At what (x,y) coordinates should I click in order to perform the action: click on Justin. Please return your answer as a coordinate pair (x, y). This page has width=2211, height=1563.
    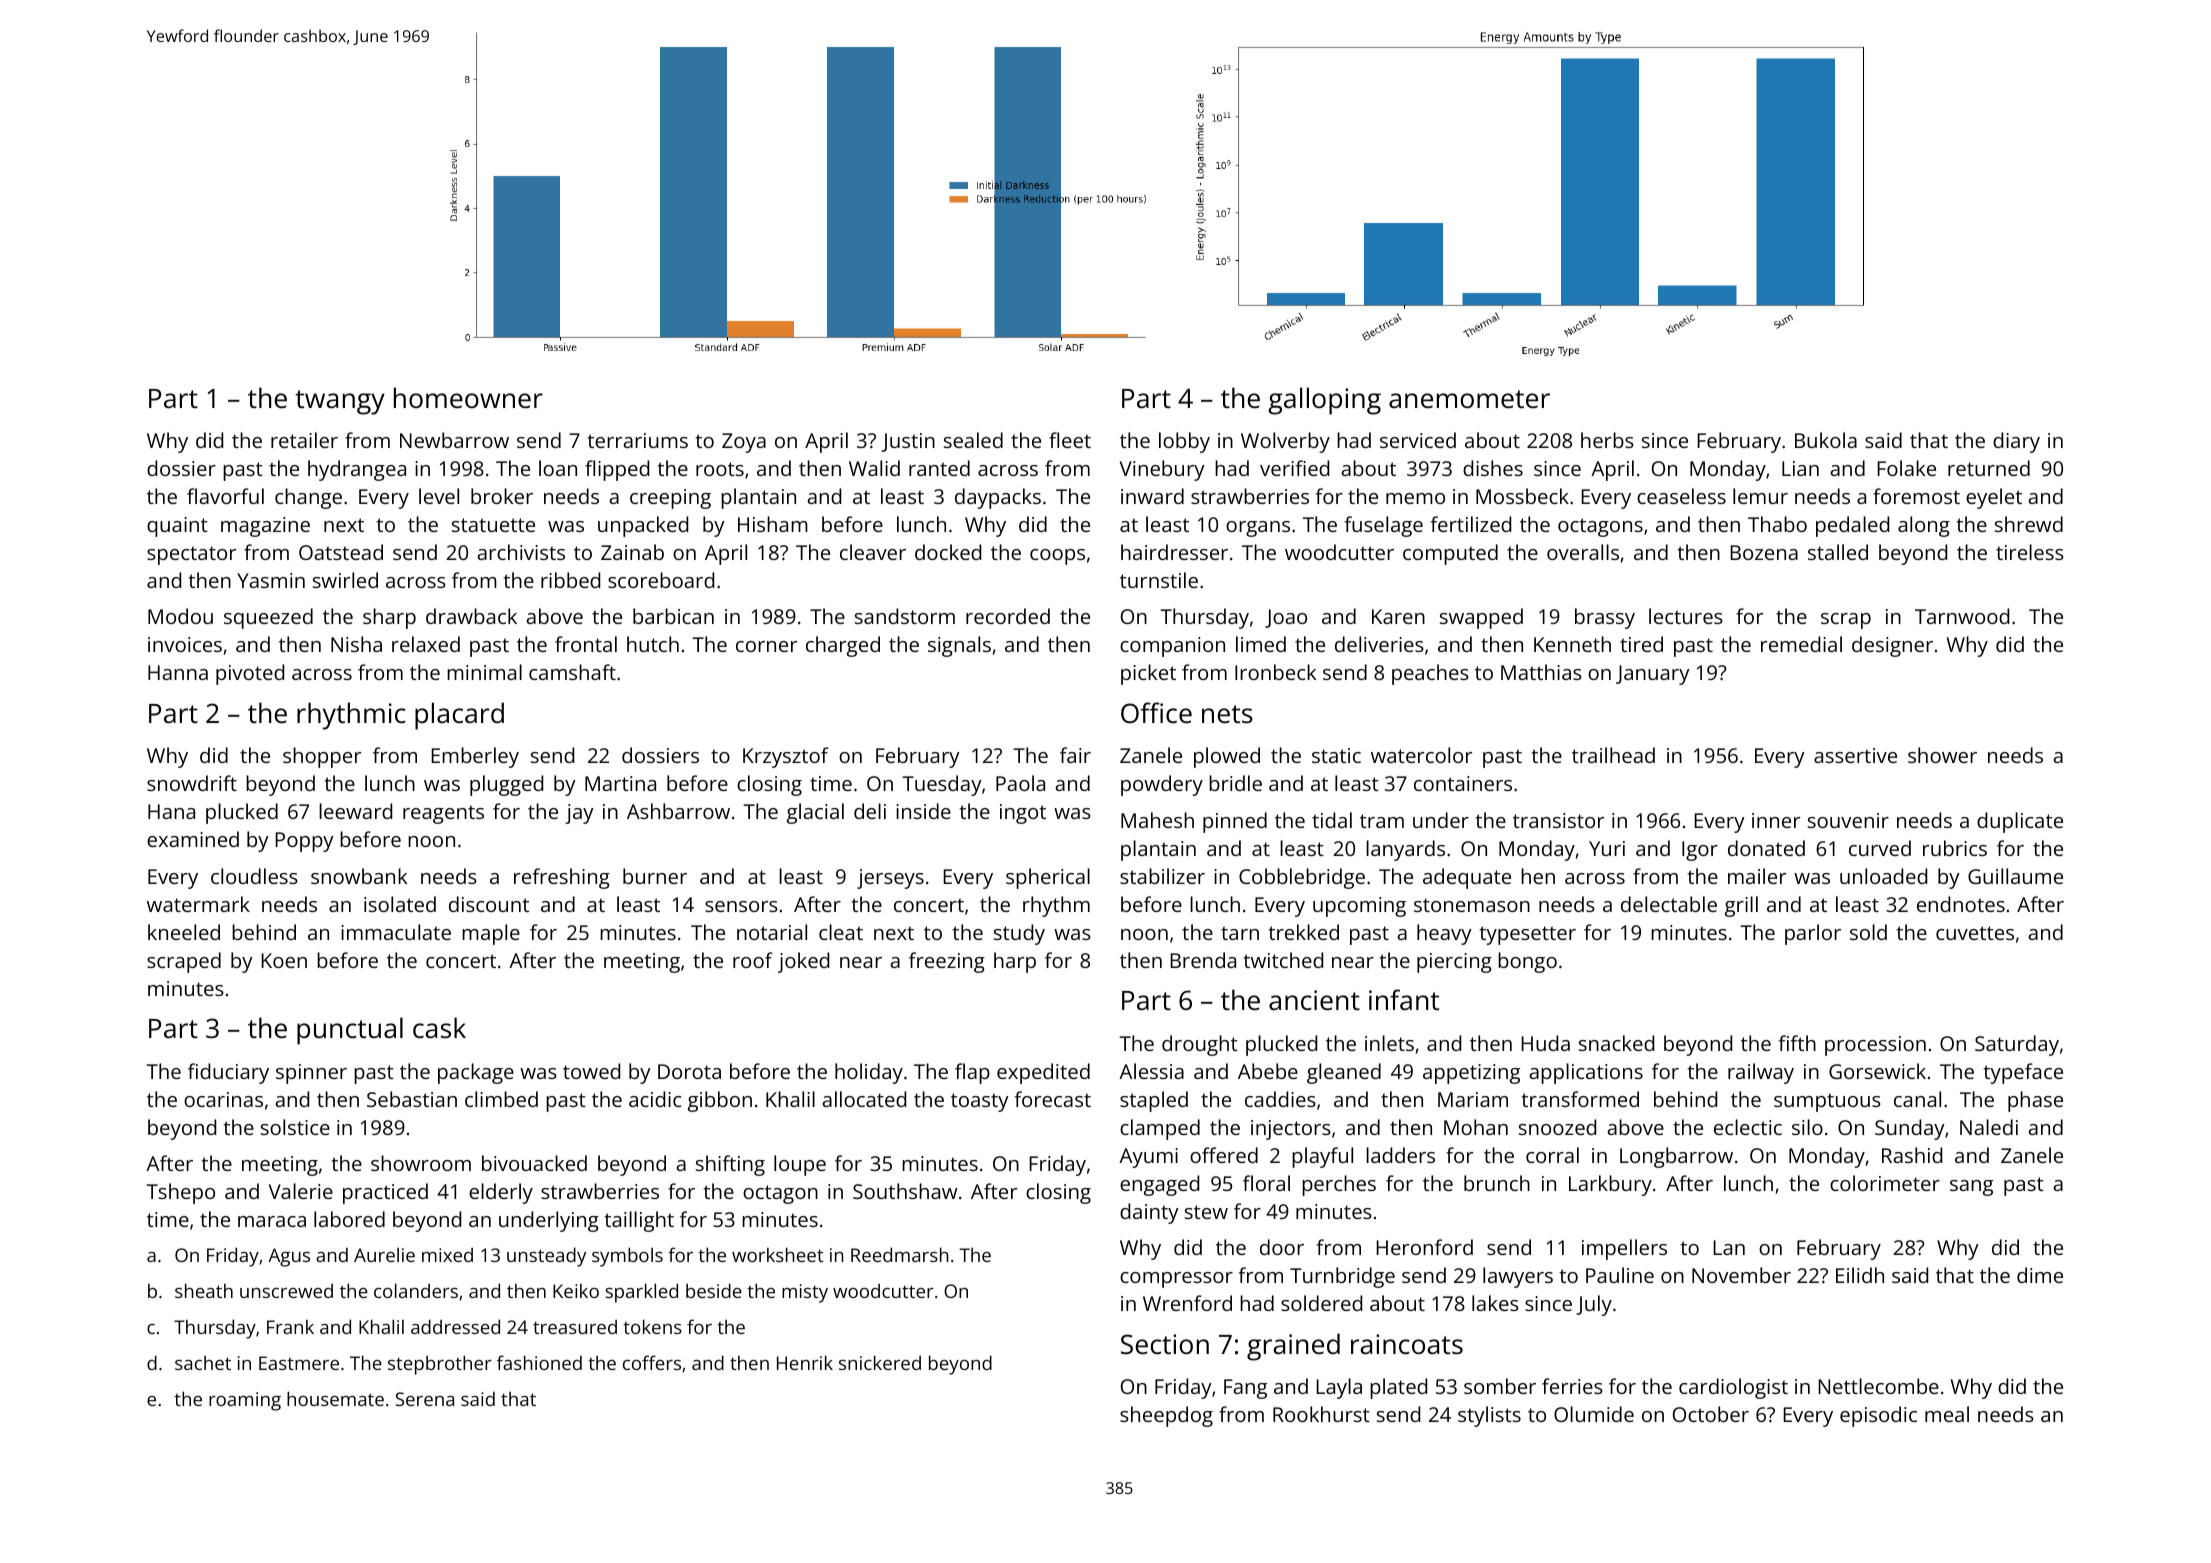
    Looking at the image, I should click on (908, 442).
